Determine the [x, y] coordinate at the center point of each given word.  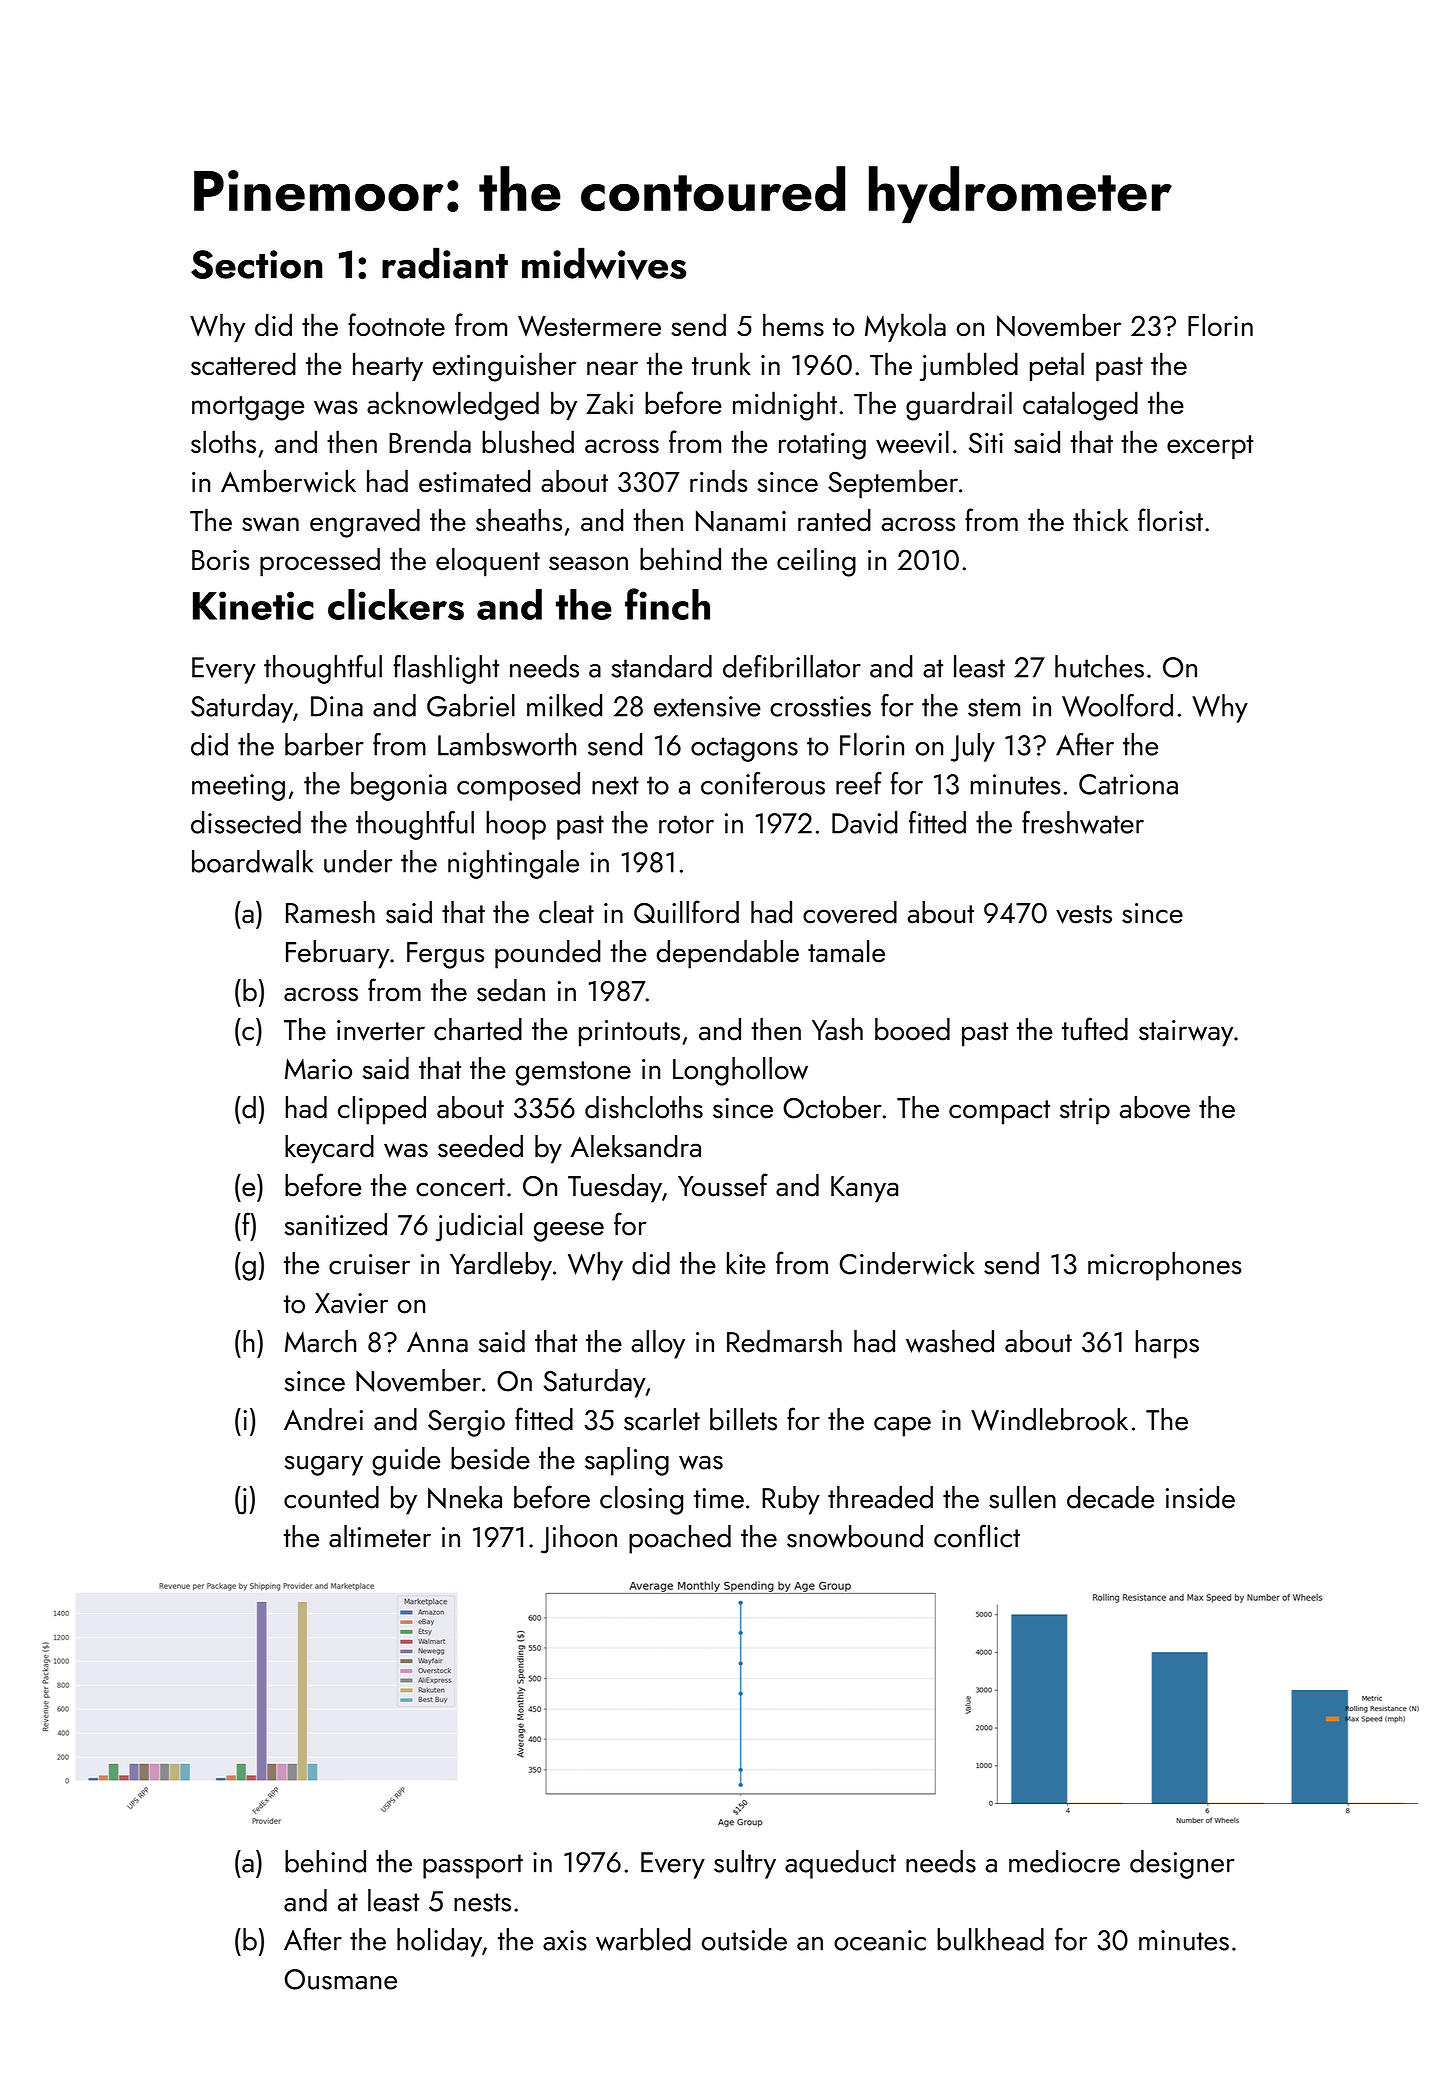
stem [994, 707]
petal [1057, 366]
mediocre [1064, 1861]
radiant [445, 263]
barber [324, 744]
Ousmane [341, 1979]
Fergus [445, 955]
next [615, 785]
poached [680, 1539]
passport [473, 1866]
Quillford [686, 912]
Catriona [1128, 784]
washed [950, 1341]
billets [743, 1419]
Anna [437, 1342]
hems [793, 324]
